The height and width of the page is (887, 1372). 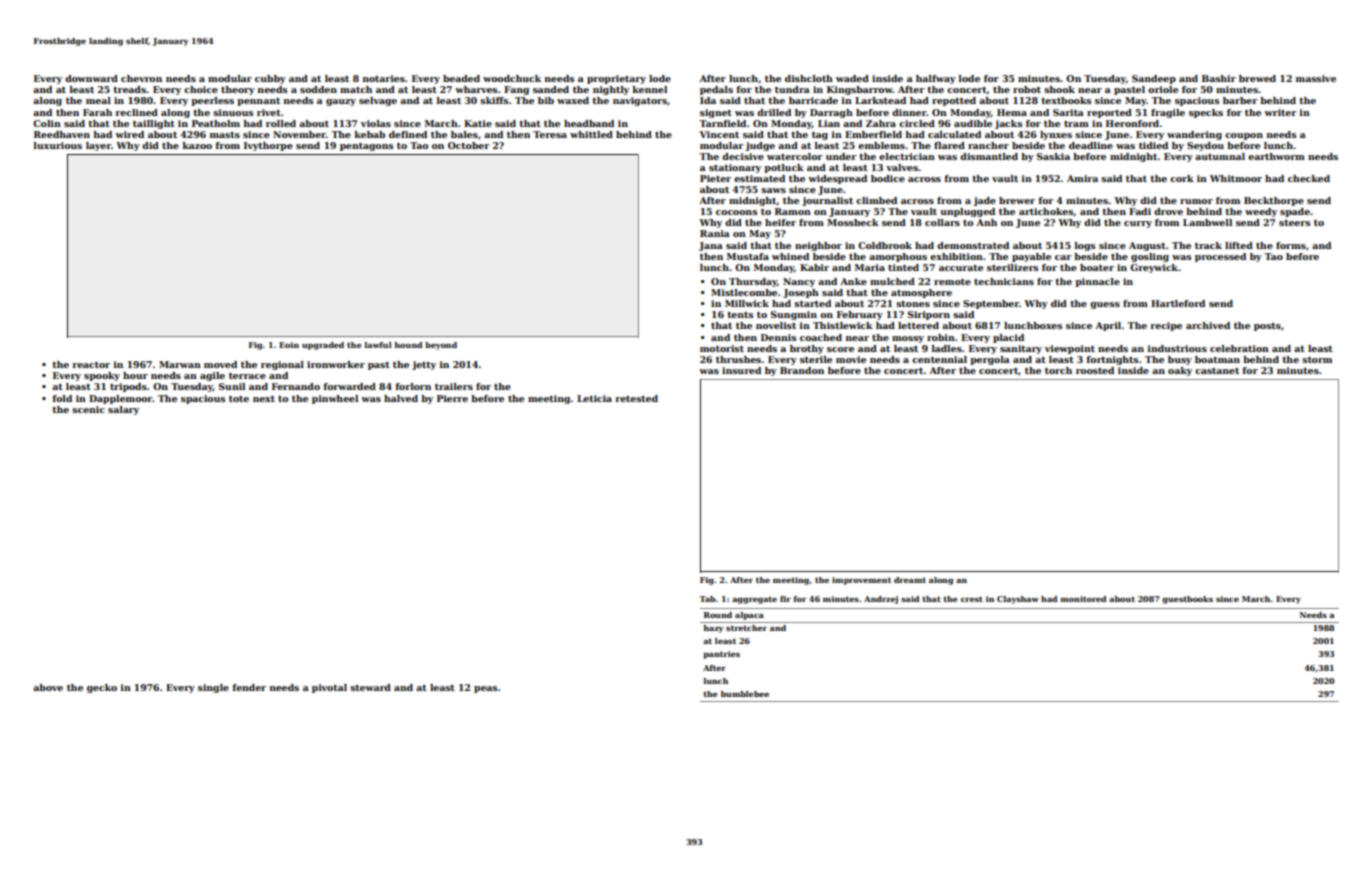 What do you see at coordinates (48, 687) in the page?
I see `above` at bounding box center [48, 687].
